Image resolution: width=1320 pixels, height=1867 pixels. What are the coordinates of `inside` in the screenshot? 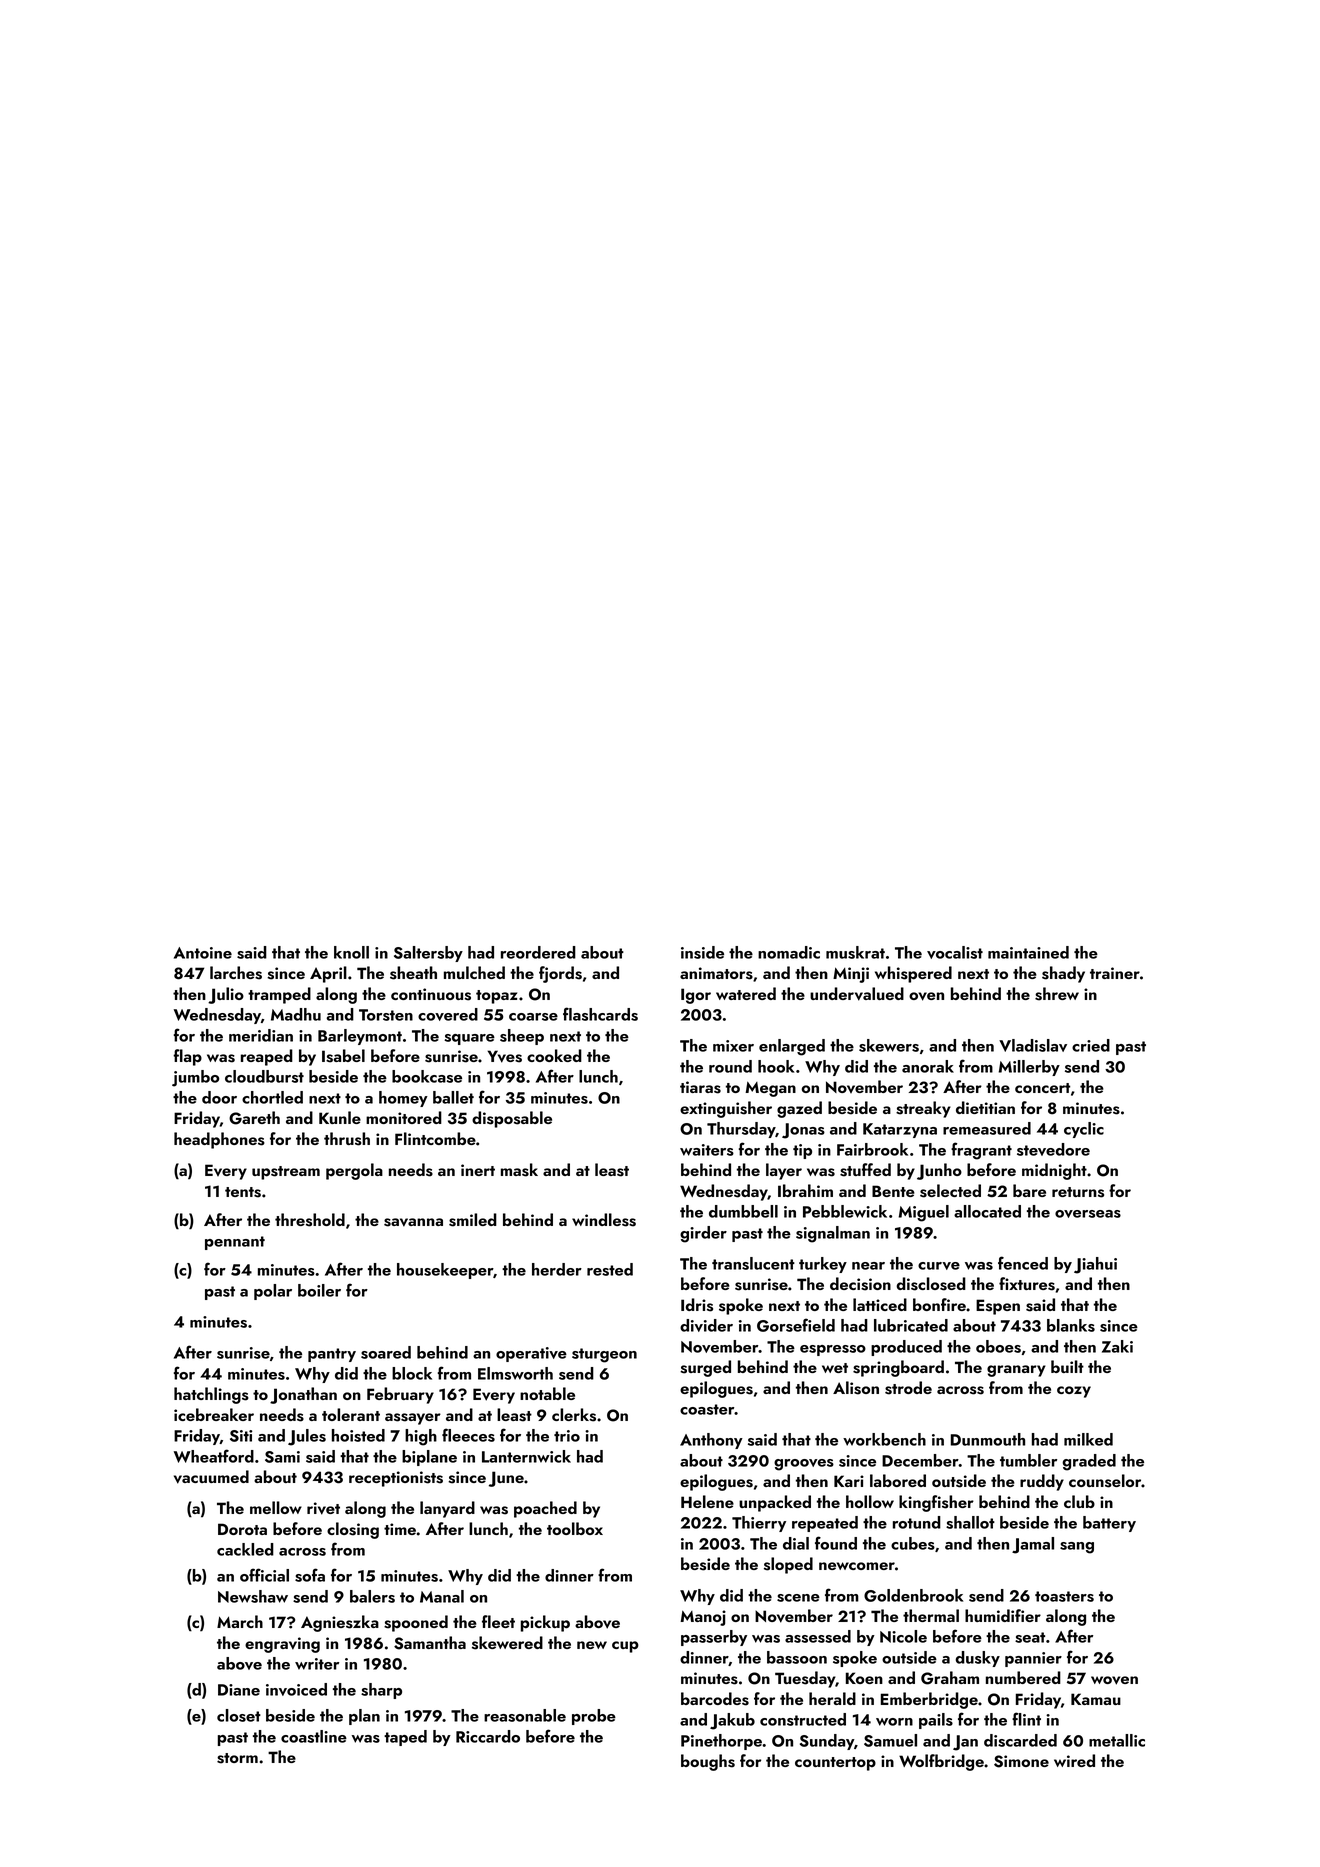 It's located at (702, 952).
